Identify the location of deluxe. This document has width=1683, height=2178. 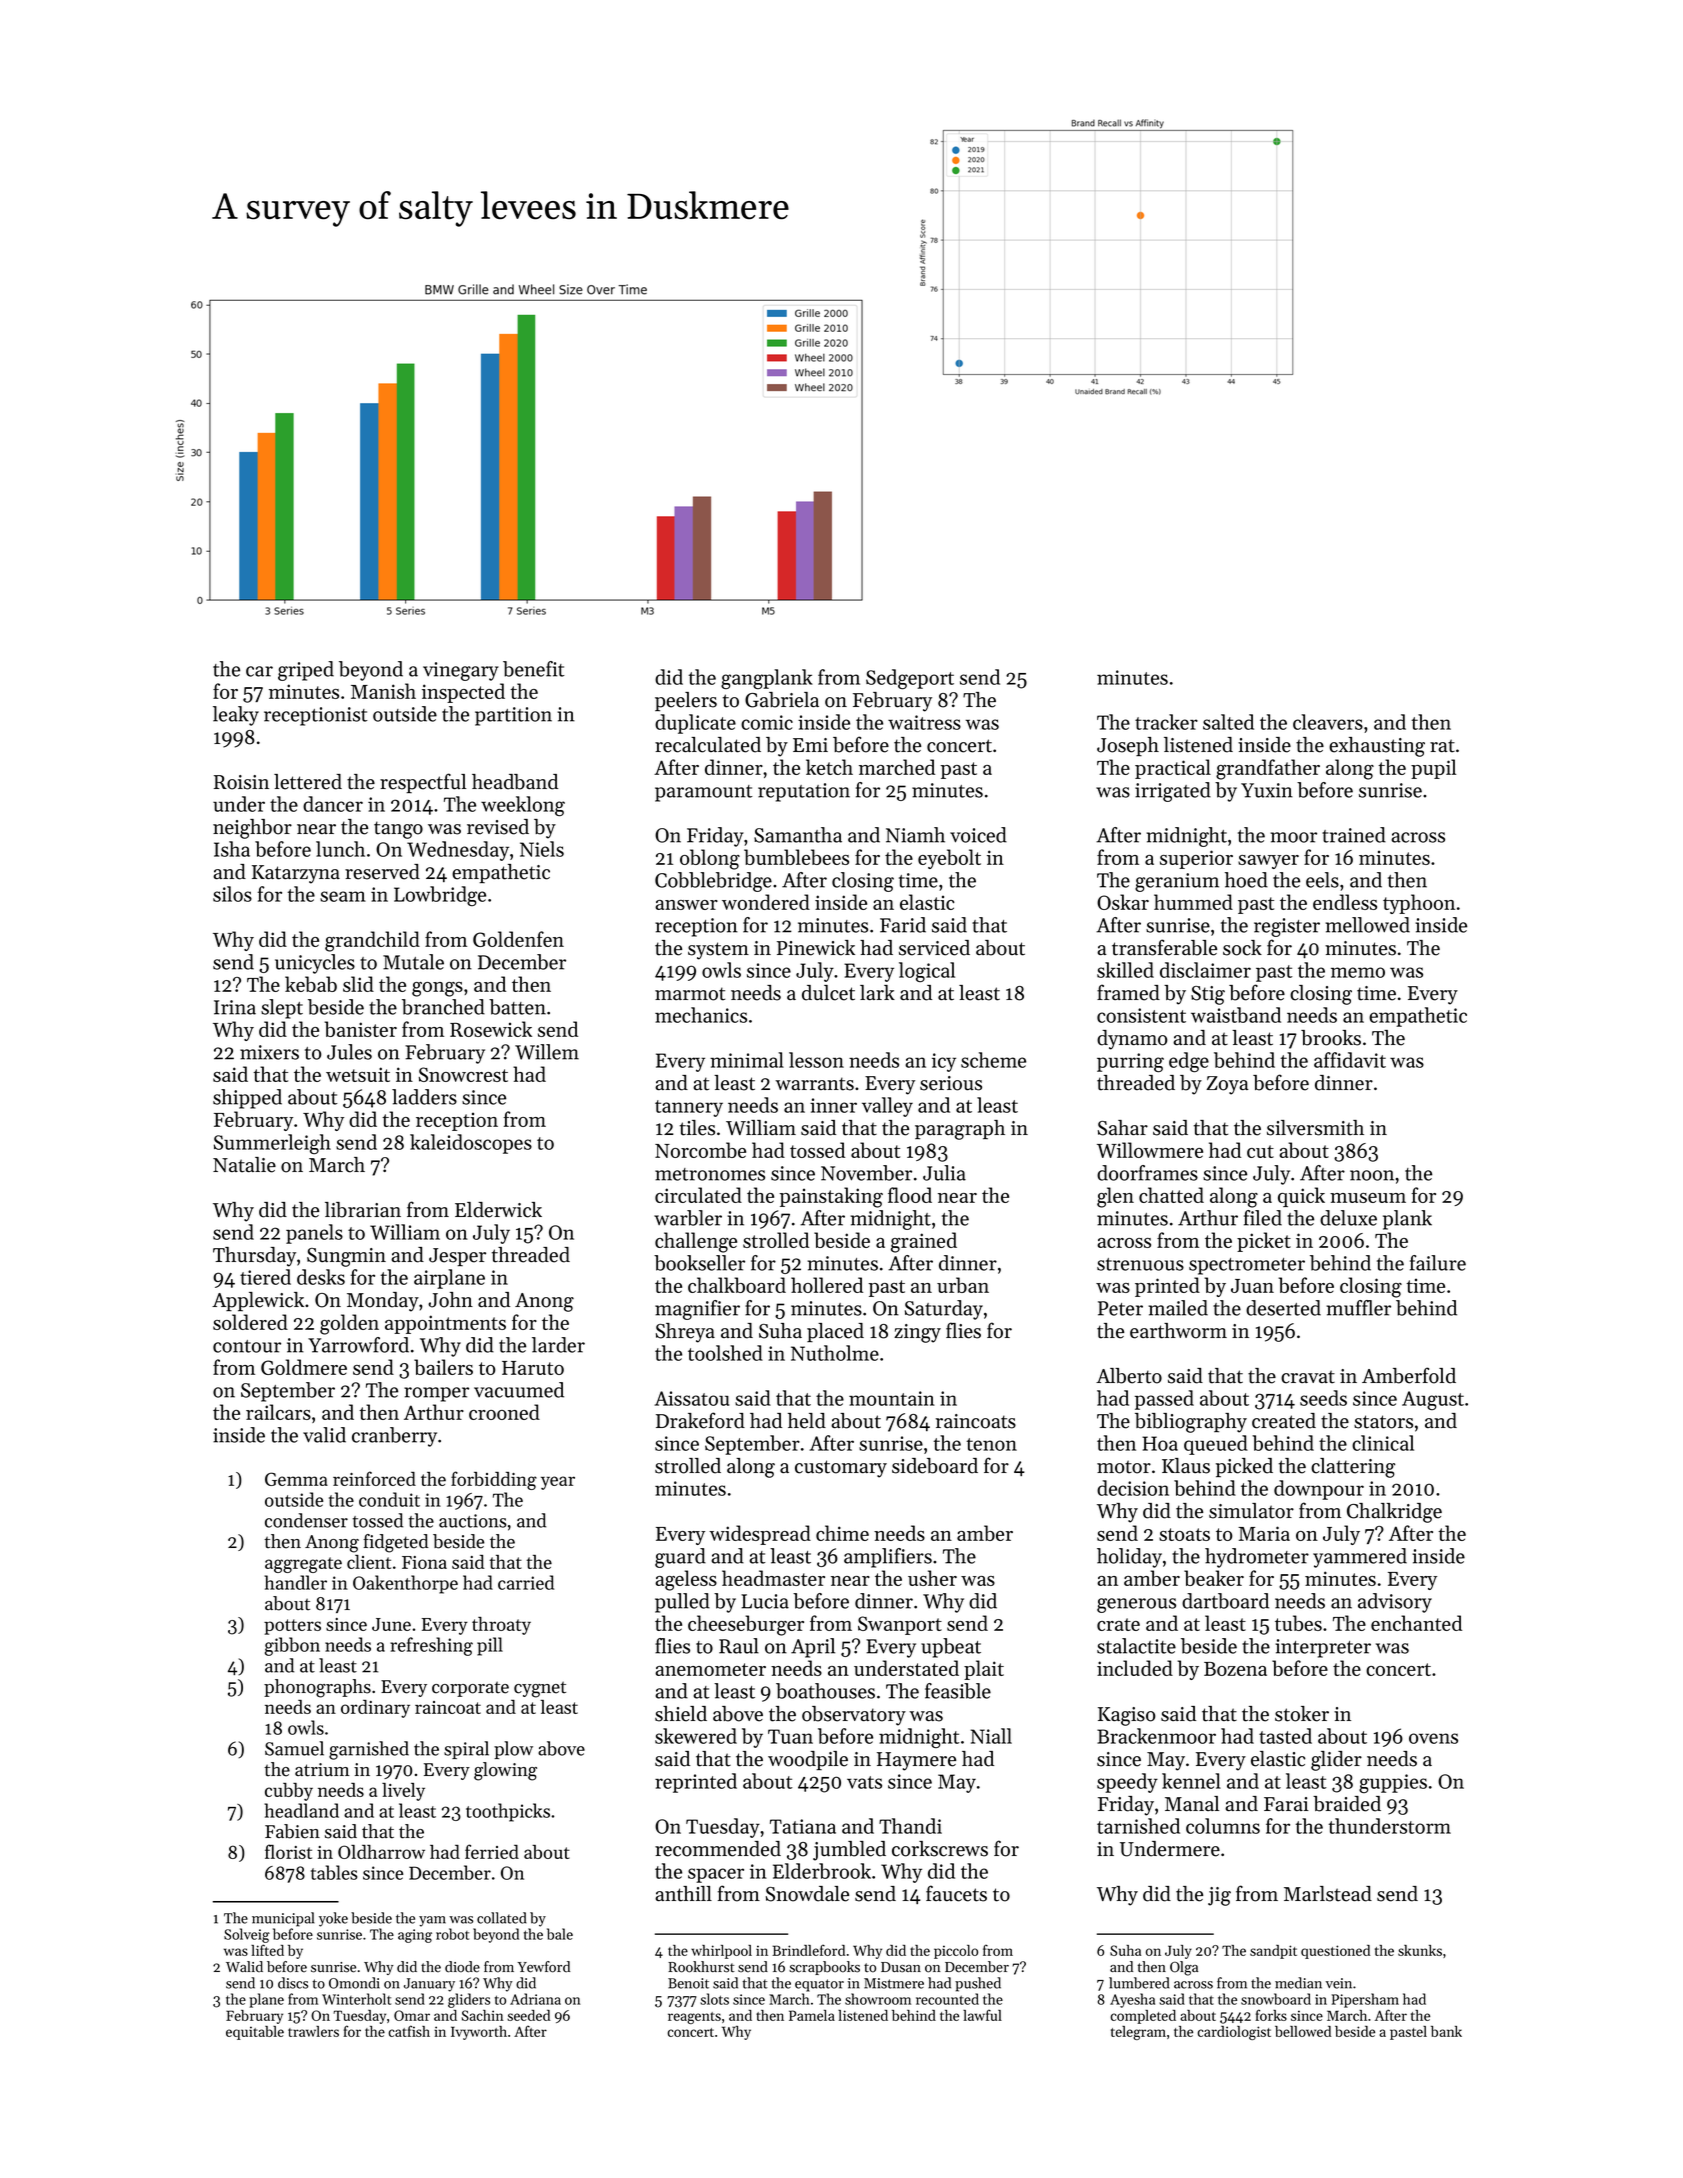
(1348, 1218).
